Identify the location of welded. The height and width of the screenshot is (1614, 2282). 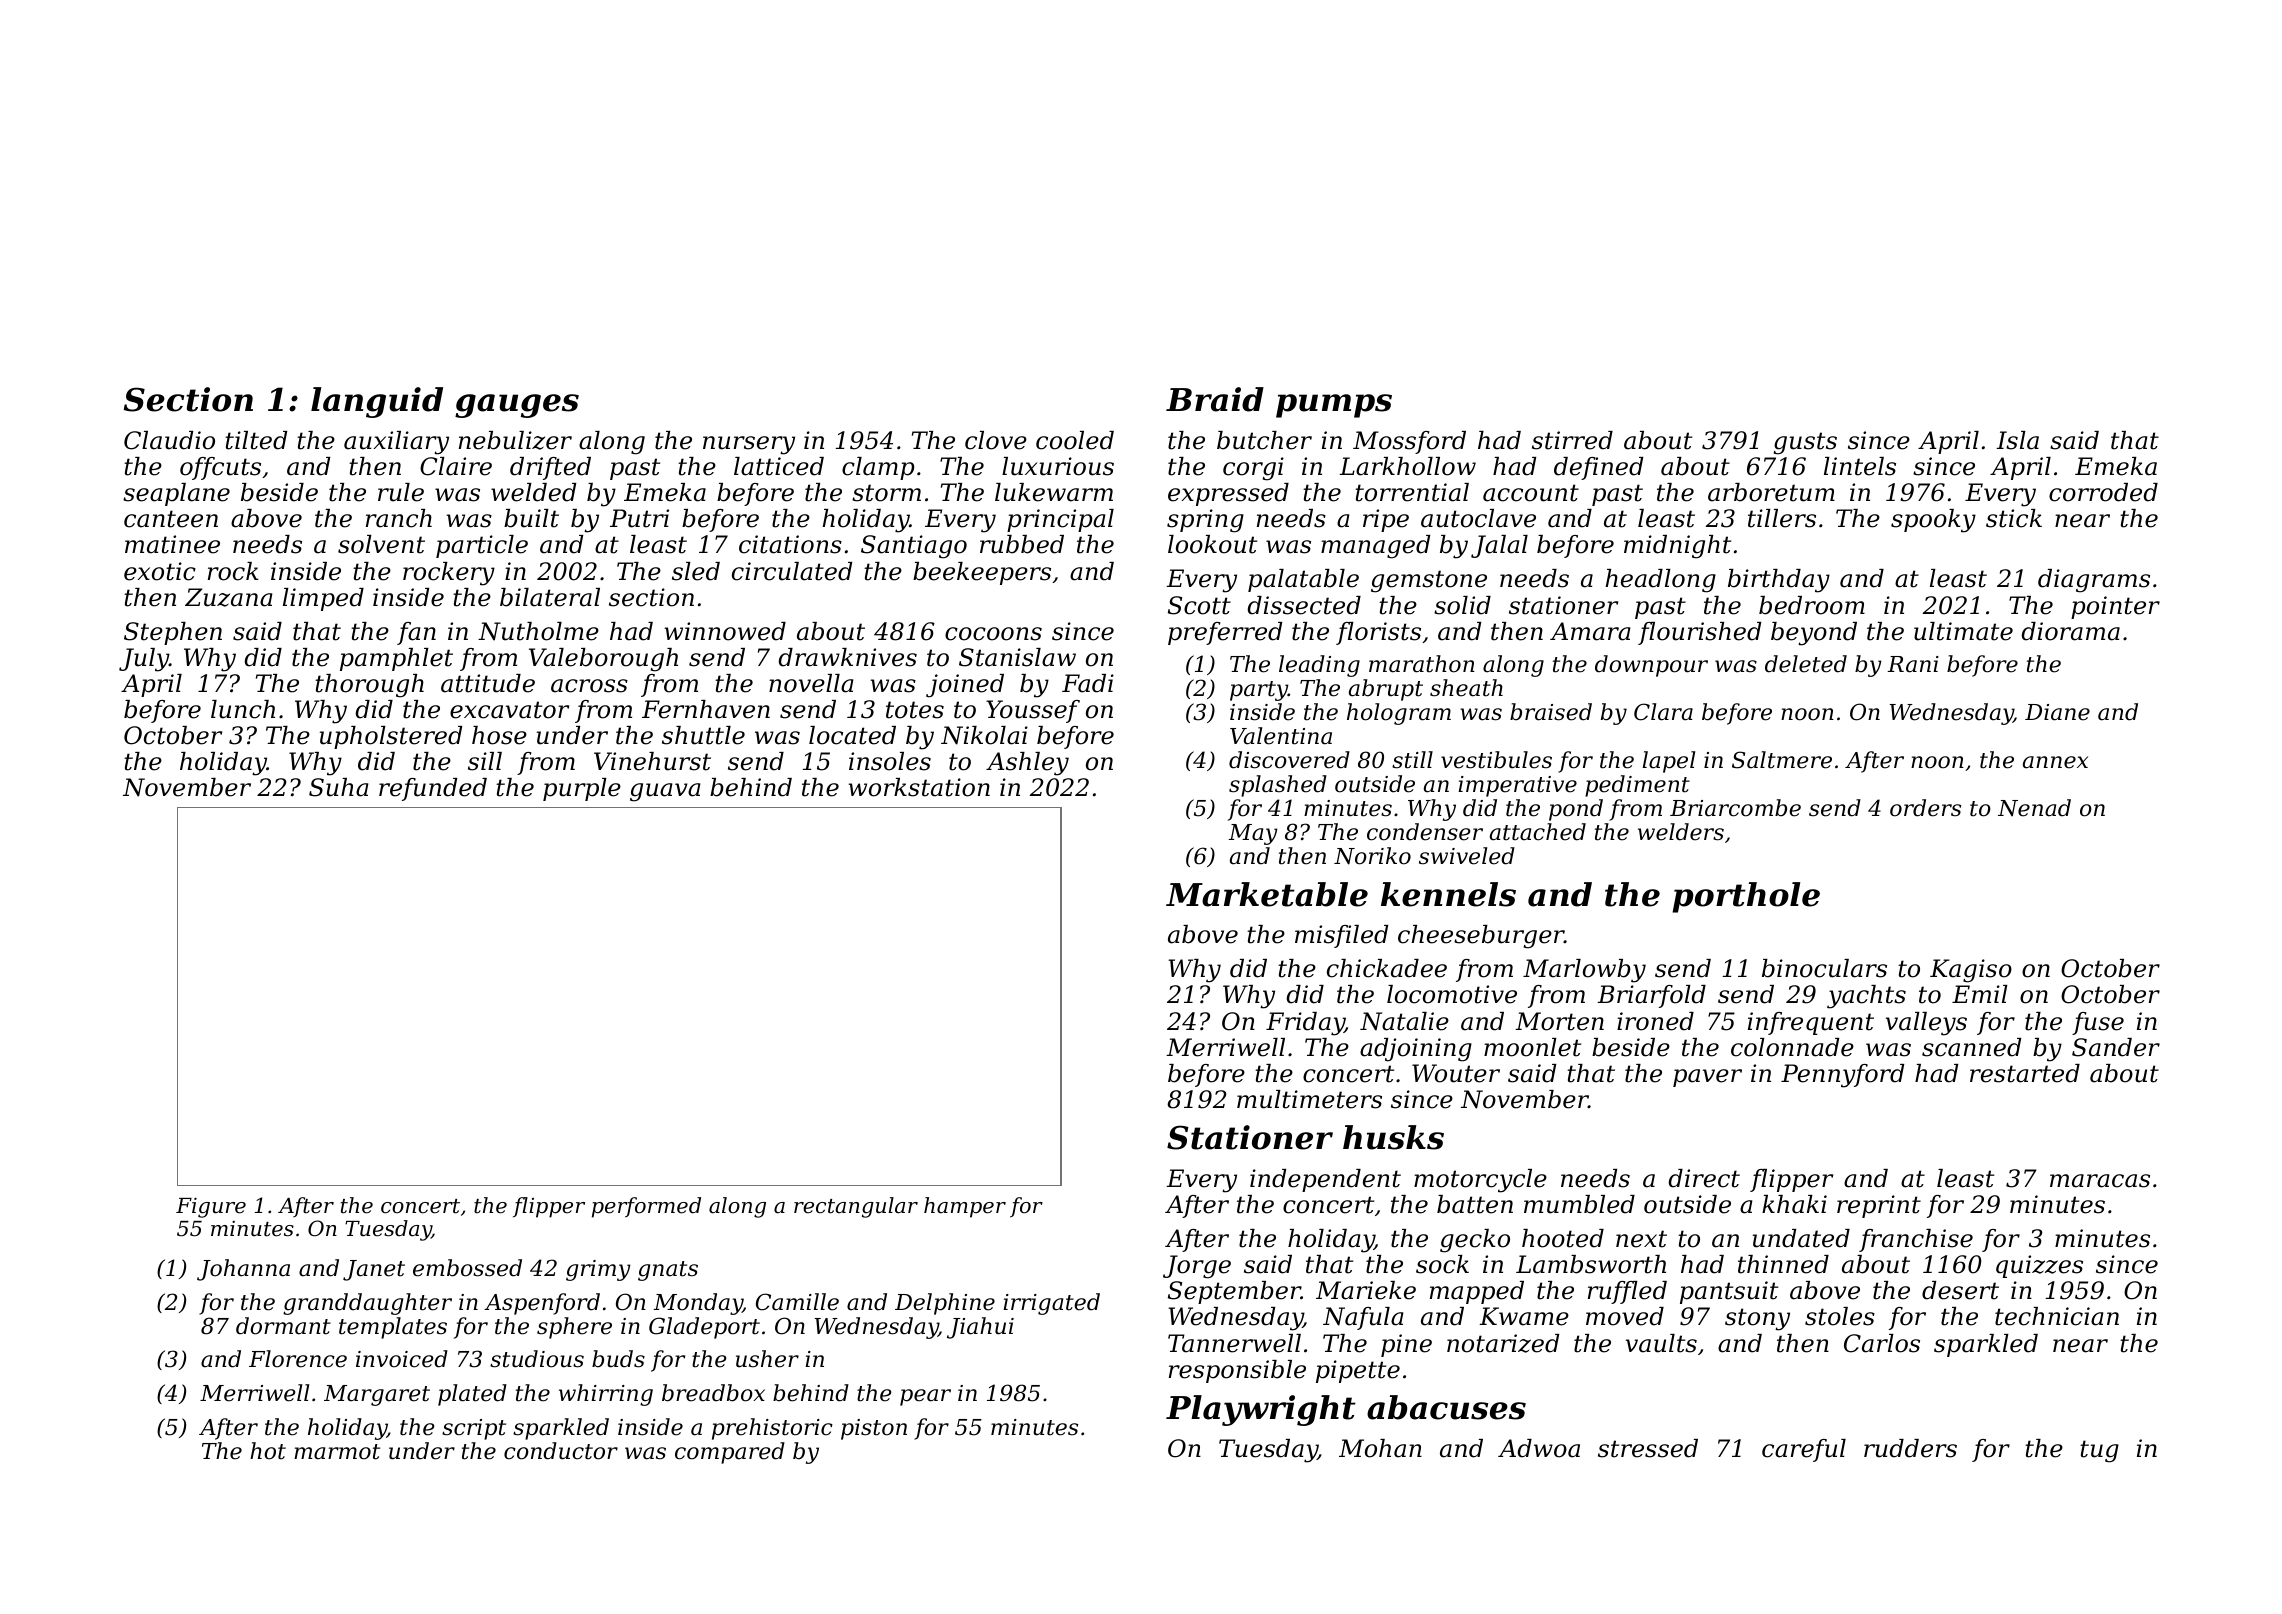
(533, 492).
